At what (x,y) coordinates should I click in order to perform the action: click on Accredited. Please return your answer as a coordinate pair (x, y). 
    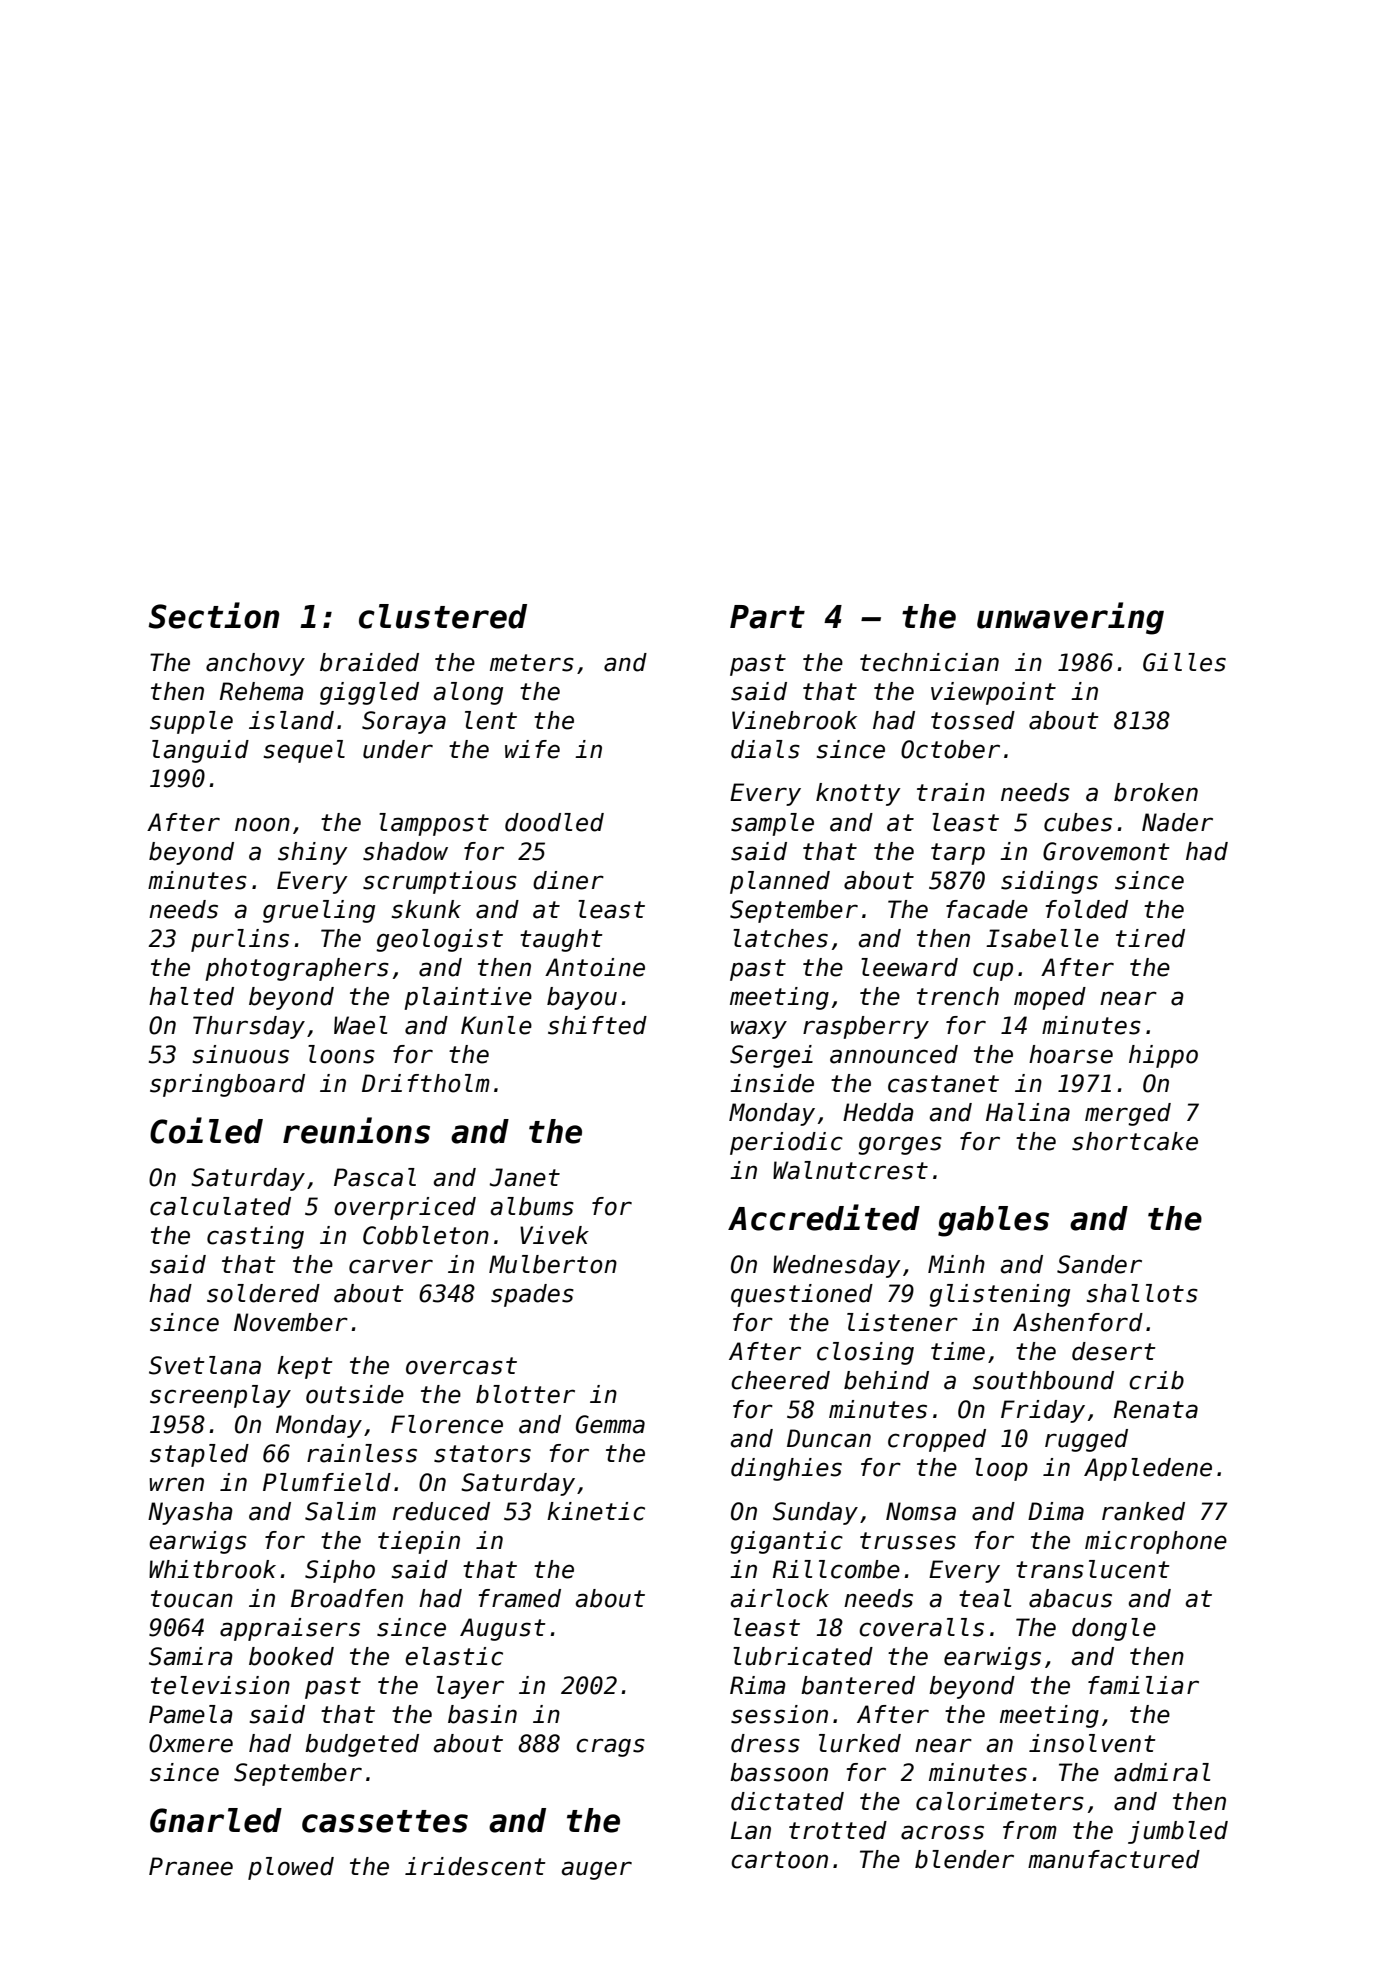
    Looking at the image, I should click on (824, 1217).
